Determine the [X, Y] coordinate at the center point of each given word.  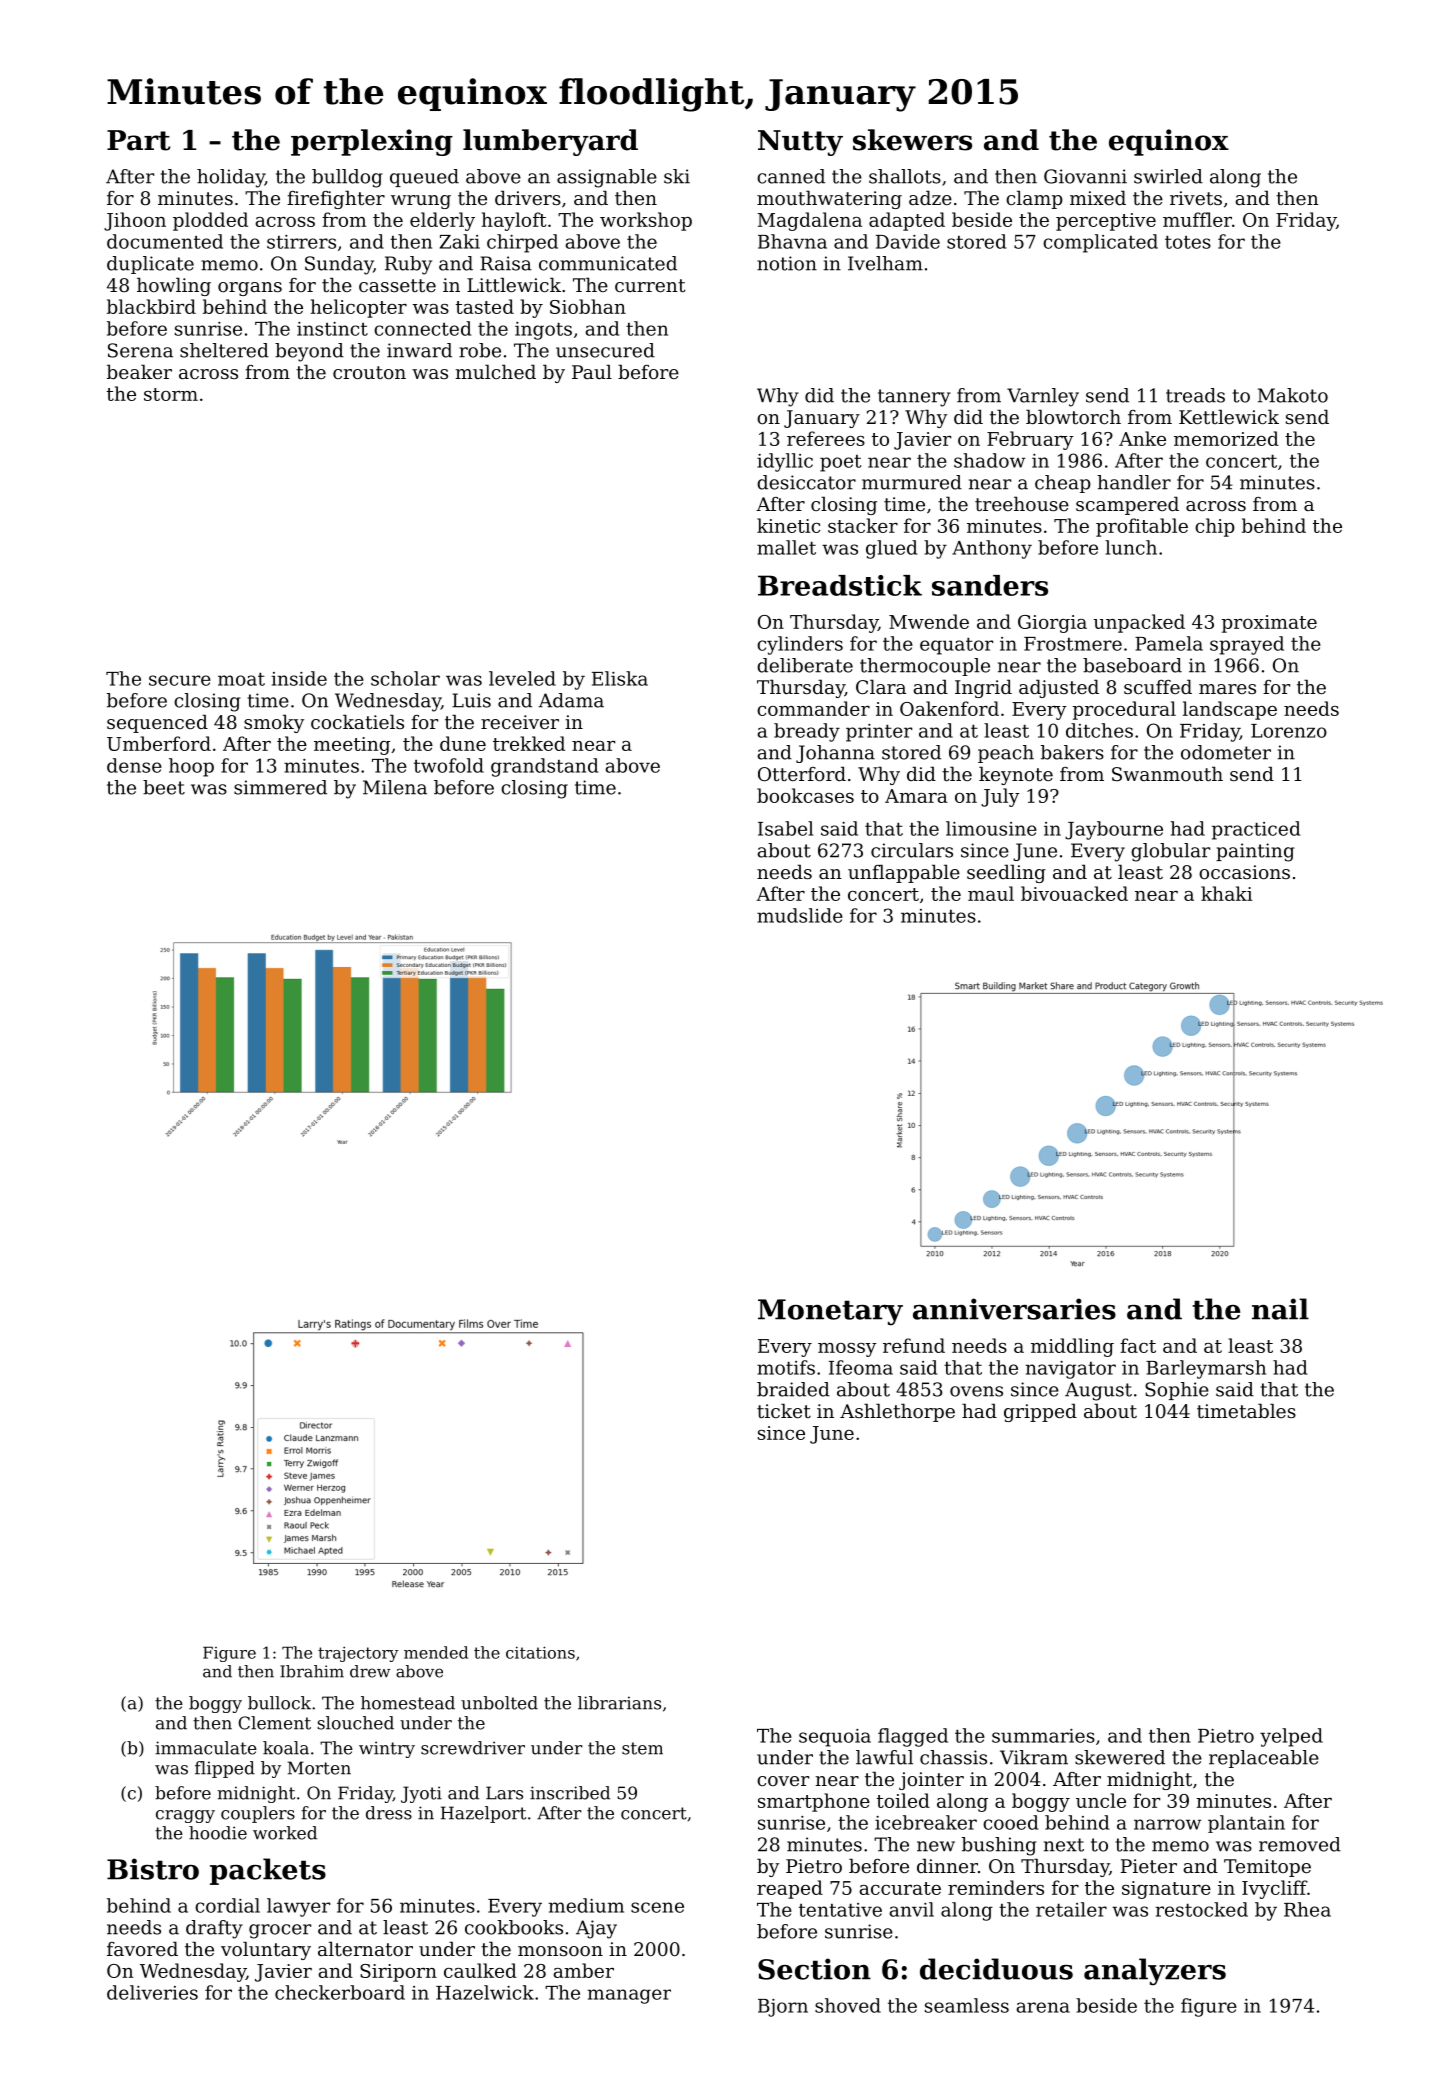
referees [826, 438]
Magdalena [809, 221]
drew [370, 1671]
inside [299, 678]
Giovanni [1085, 176]
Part [139, 140]
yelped [1291, 1737]
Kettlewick [1229, 416]
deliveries [152, 1992]
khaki [1226, 893]
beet [164, 787]
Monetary [830, 1312]
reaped [790, 1889]
